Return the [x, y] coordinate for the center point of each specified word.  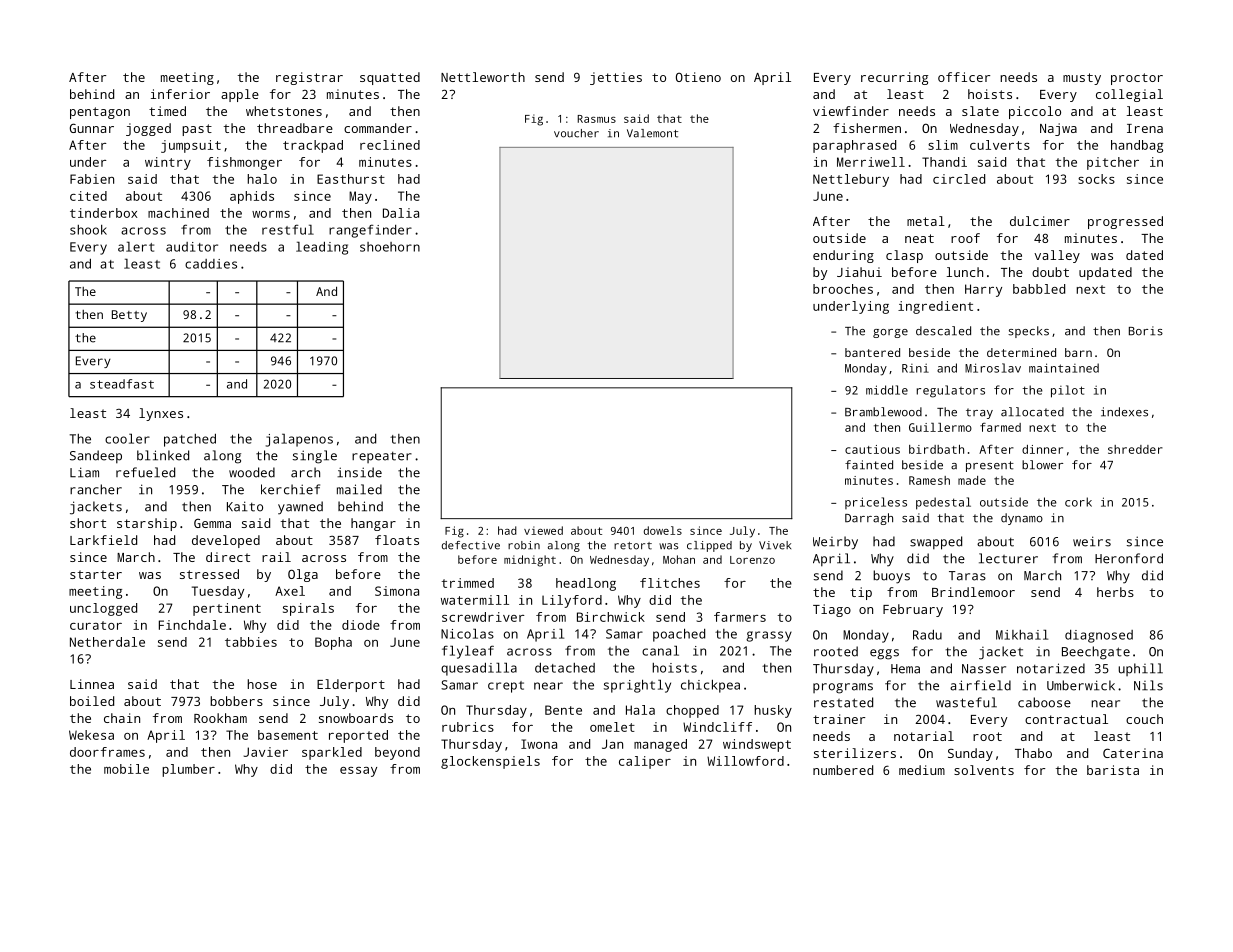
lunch [964, 272]
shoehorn [390, 247]
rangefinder [370, 231]
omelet [612, 727]
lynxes [161, 414]
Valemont [652, 133]
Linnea [92, 684]
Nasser [984, 669]
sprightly [637, 686]
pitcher [1113, 163]
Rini [915, 368]
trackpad [313, 146]
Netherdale [107, 642]
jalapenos [299, 440]
